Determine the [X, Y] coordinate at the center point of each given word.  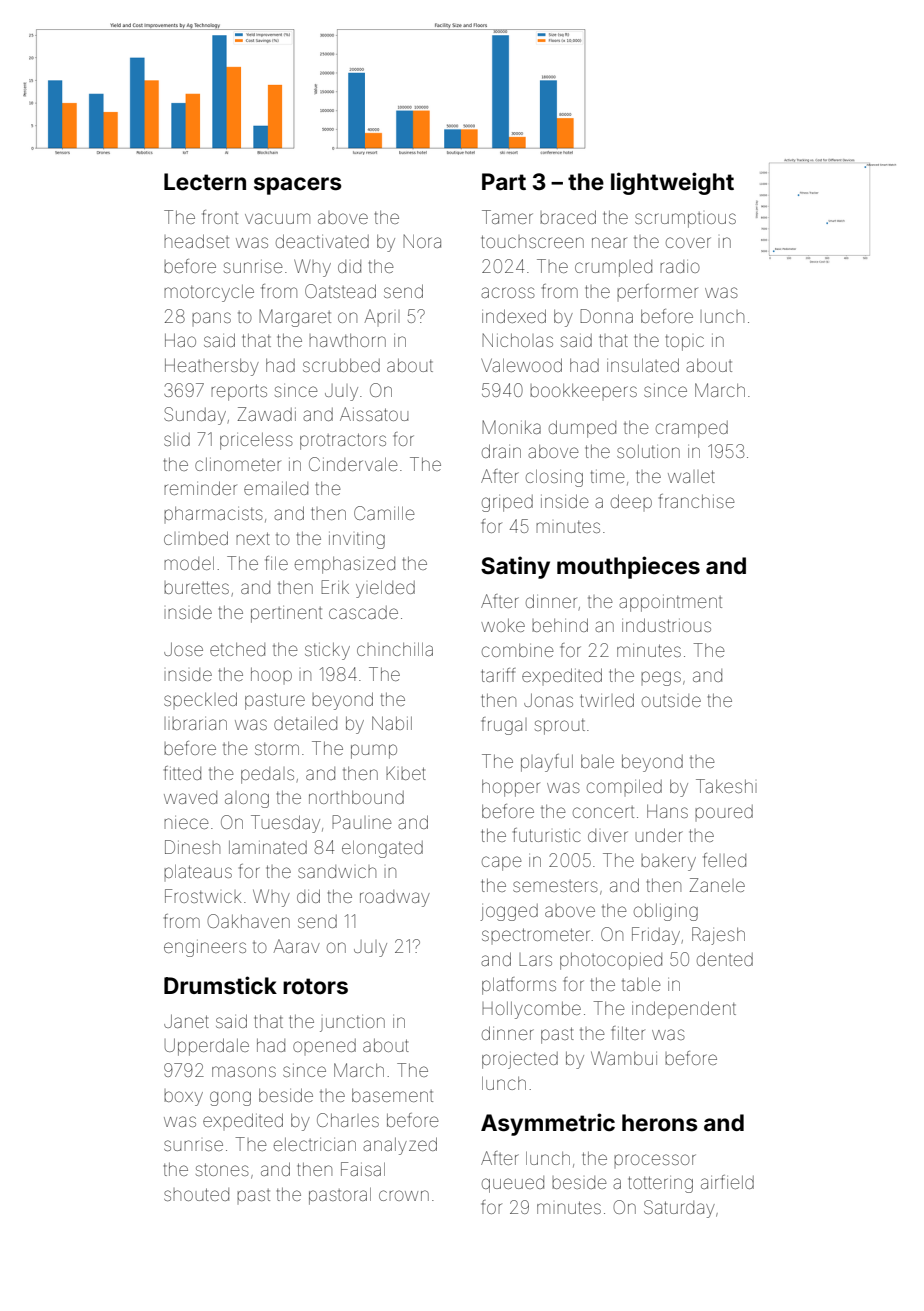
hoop [271, 674]
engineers [205, 948]
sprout [560, 727]
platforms [519, 986]
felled [724, 860]
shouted [196, 1194]
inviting [357, 540]
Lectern [205, 182]
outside [671, 700]
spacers [298, 186]
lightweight [672, 183]
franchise [697, 501]
